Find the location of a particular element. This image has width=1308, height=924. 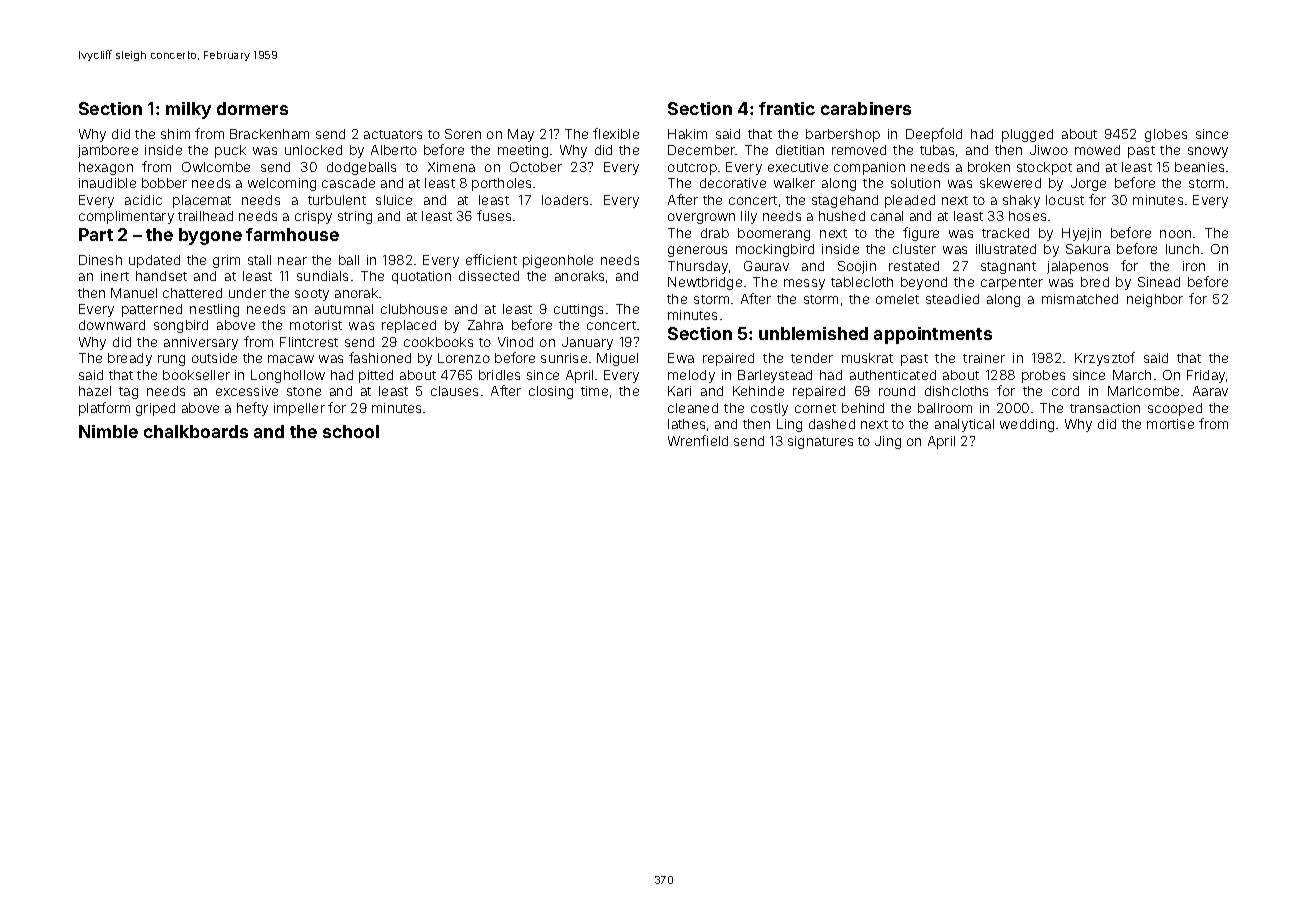

Soren is located at coordinates (463, 134).
